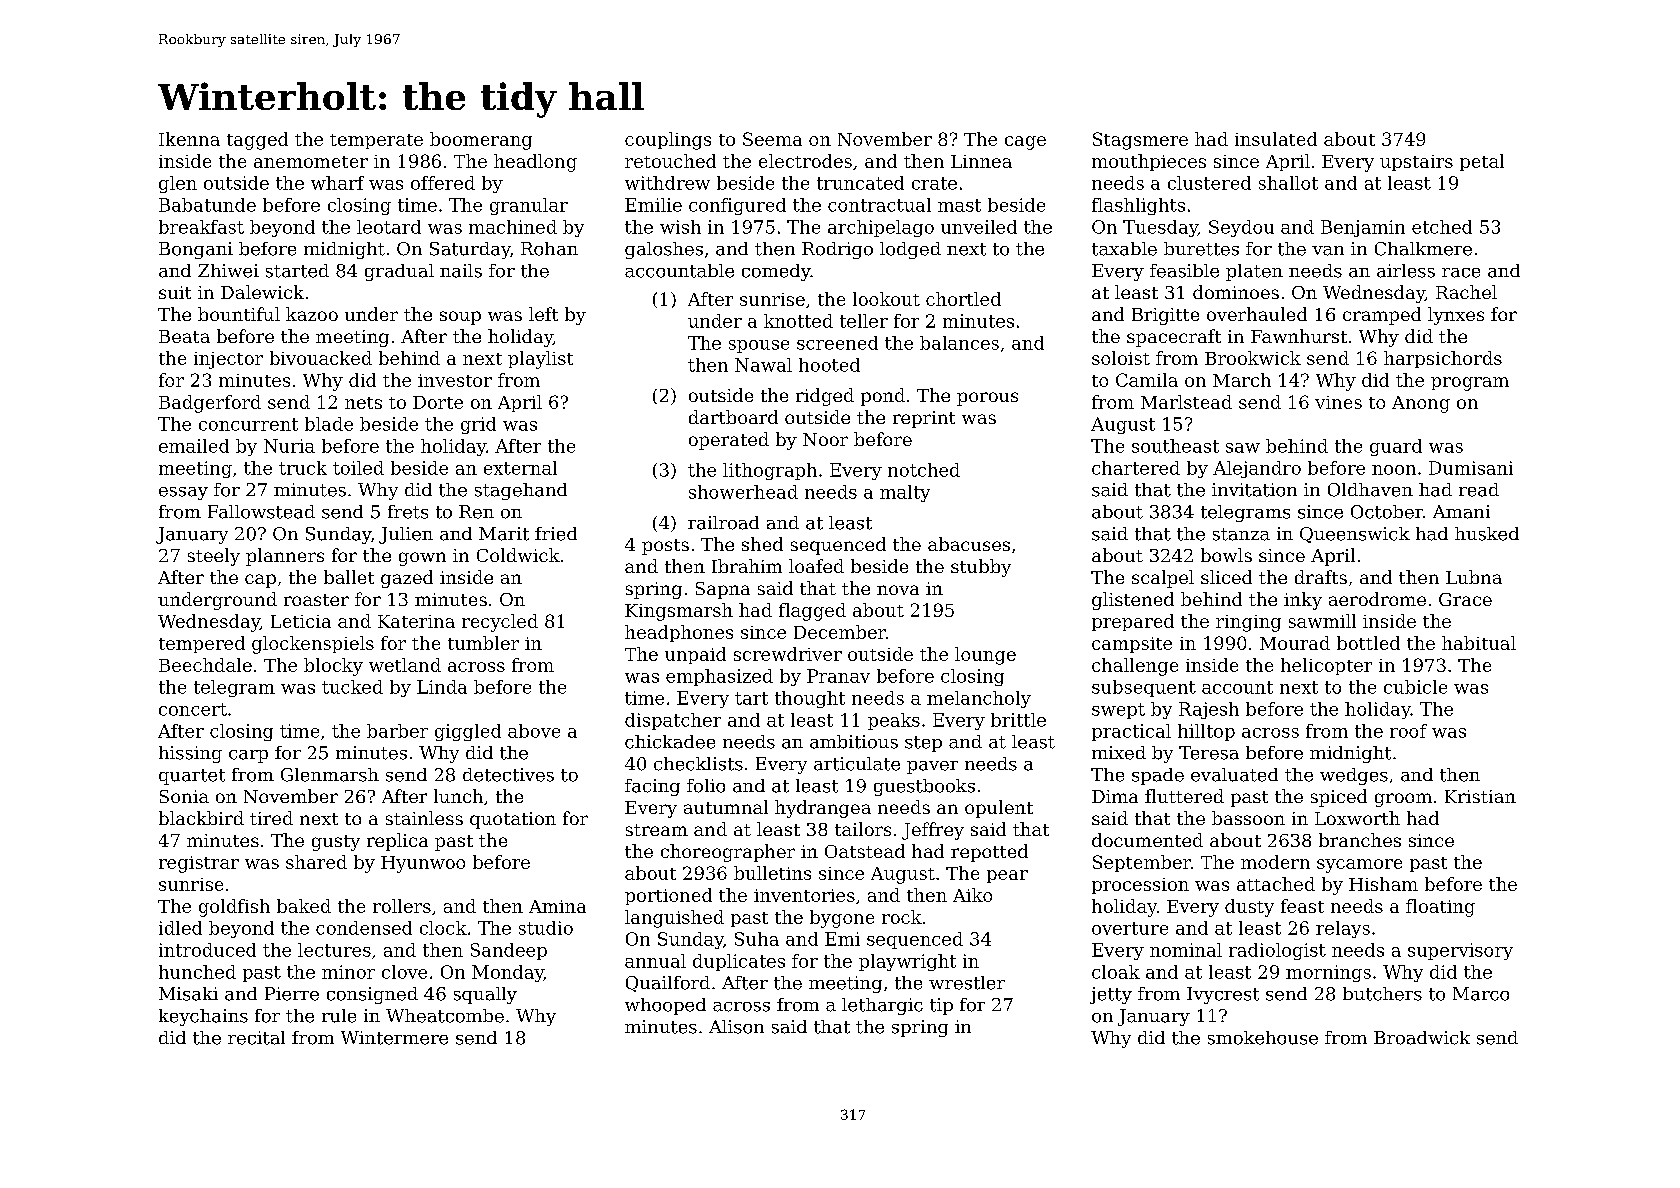  I want to click on Ikenna, so click(189, 139).
